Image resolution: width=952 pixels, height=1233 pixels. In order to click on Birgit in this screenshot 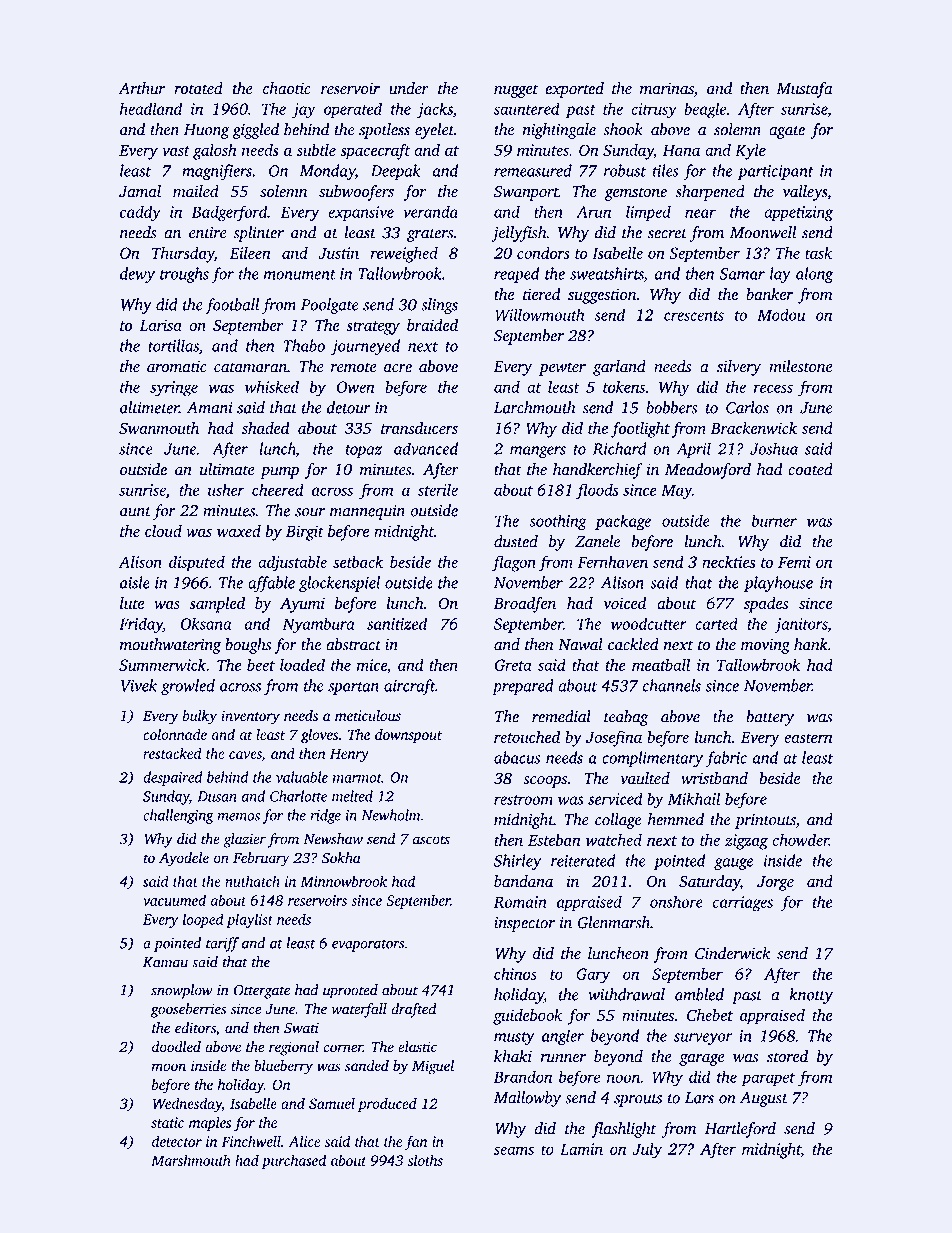, I will do `click(305, 533)`.
